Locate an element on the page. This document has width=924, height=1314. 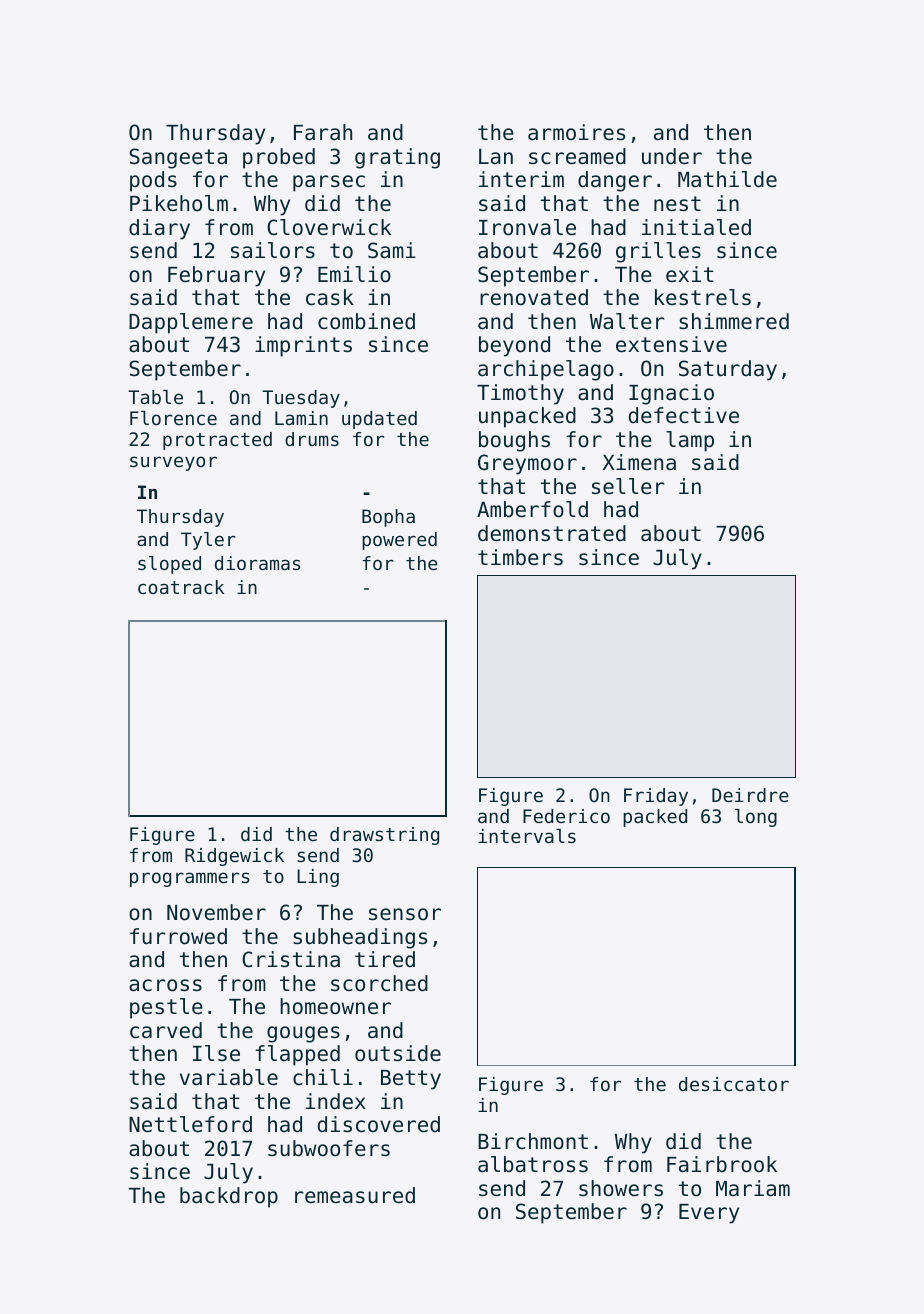
long is located at coordinates (756, 818).
